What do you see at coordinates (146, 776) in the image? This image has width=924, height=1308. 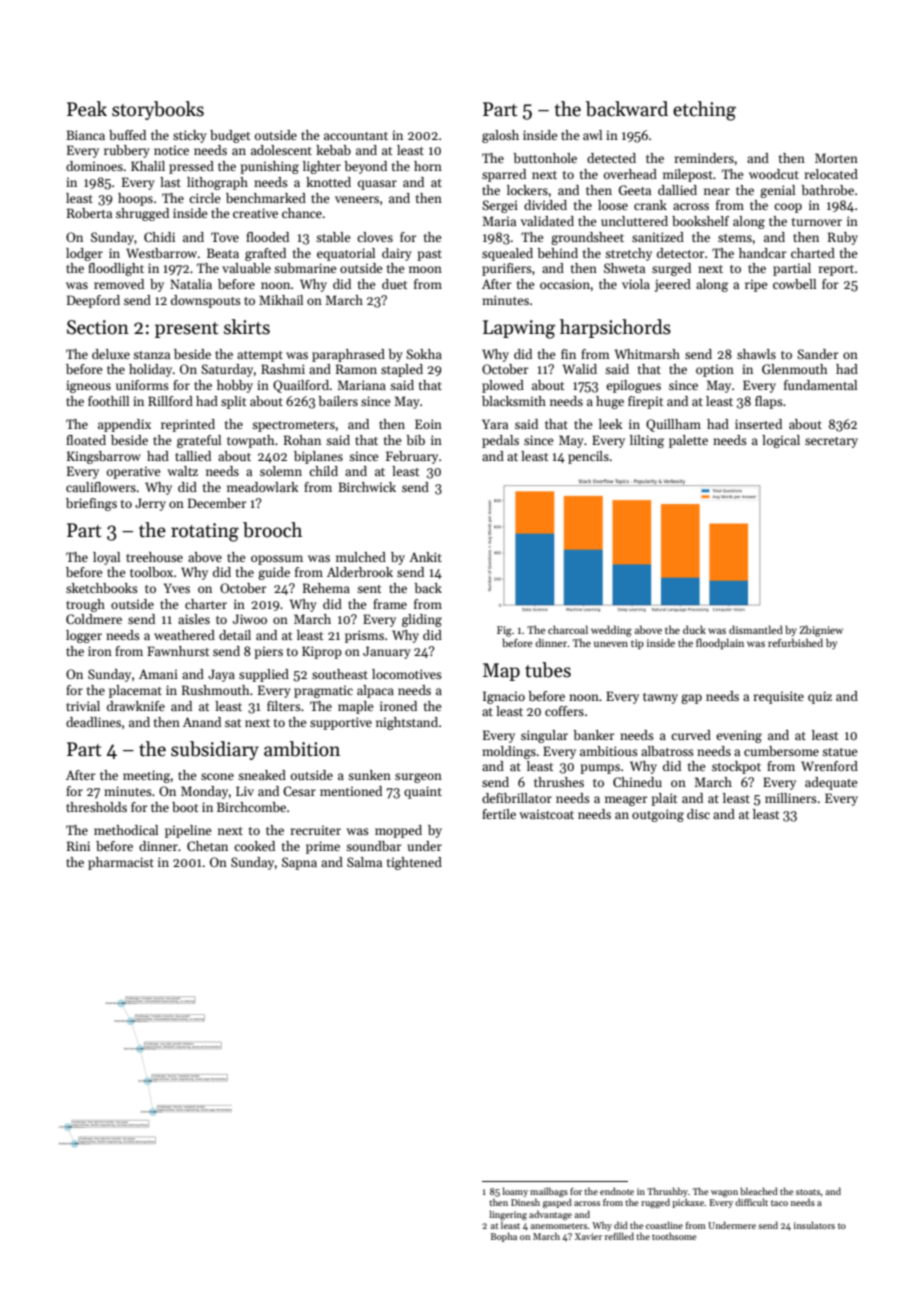 I see `meeting` at bounding box center [146, 776].
